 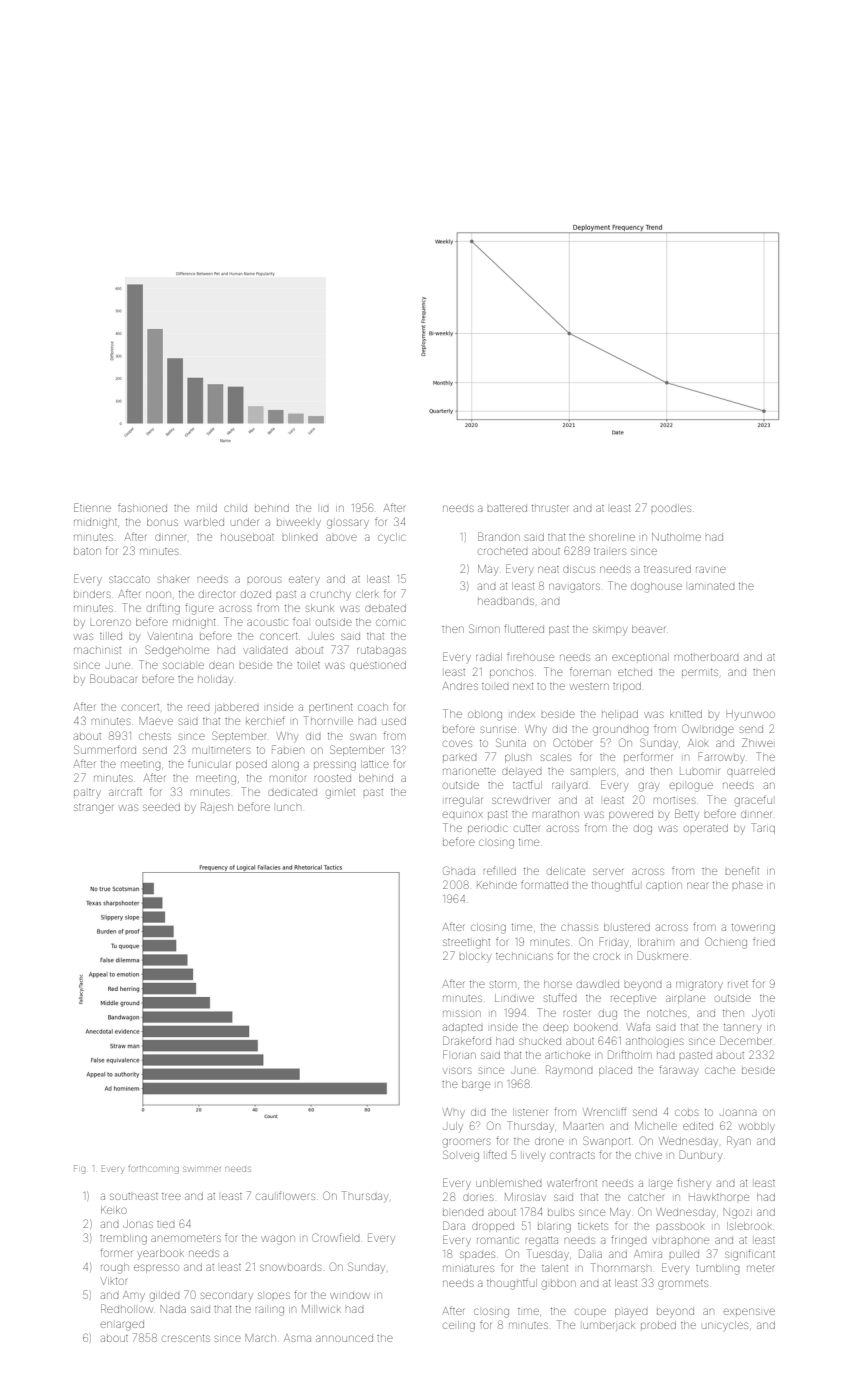 What do you see at coordinates (475, 957) in the image?
I see `blocky` at bounding box center [475, 957].
